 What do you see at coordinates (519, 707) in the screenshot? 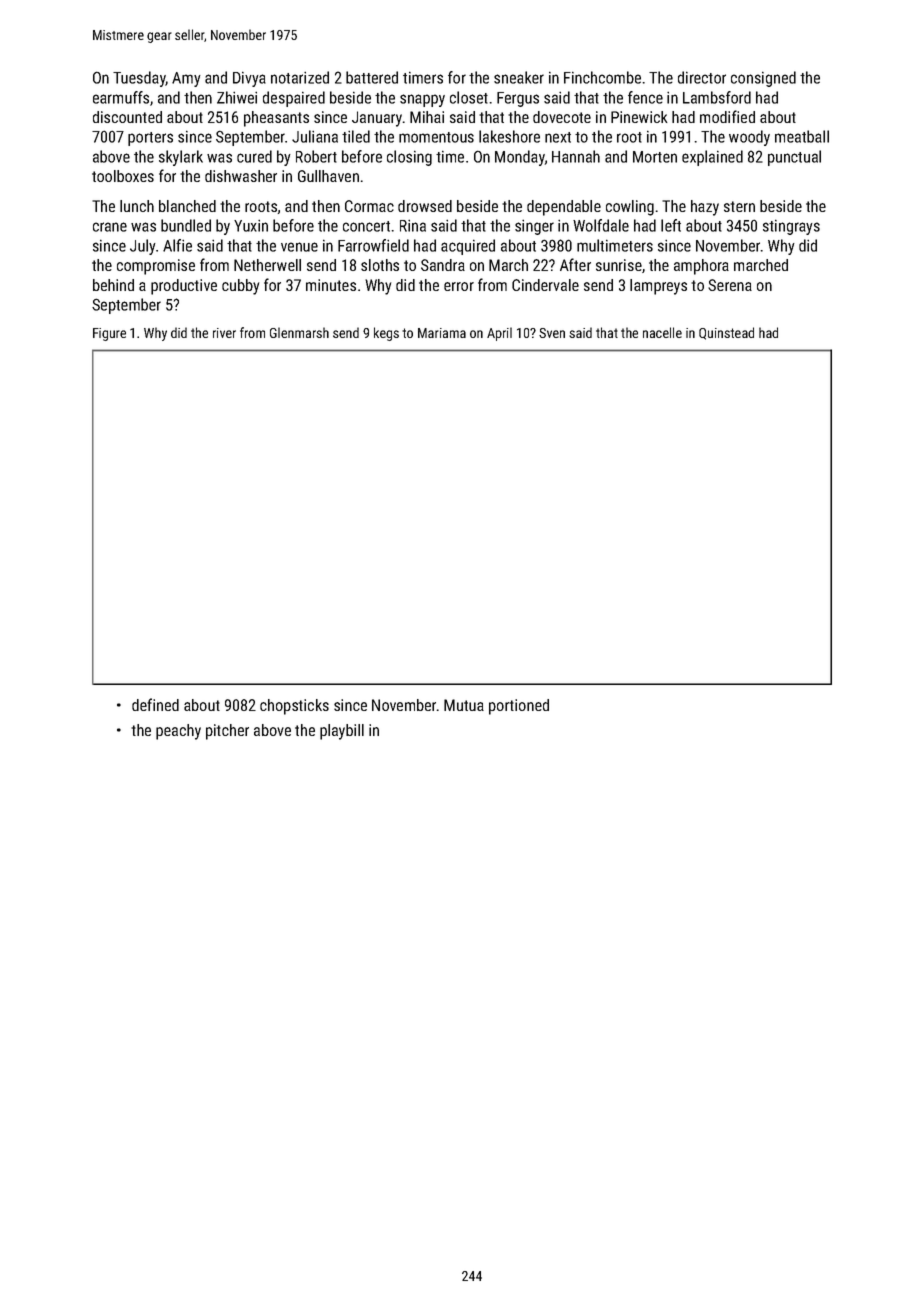
I see `portioned` at bounding box center [519, 707].
